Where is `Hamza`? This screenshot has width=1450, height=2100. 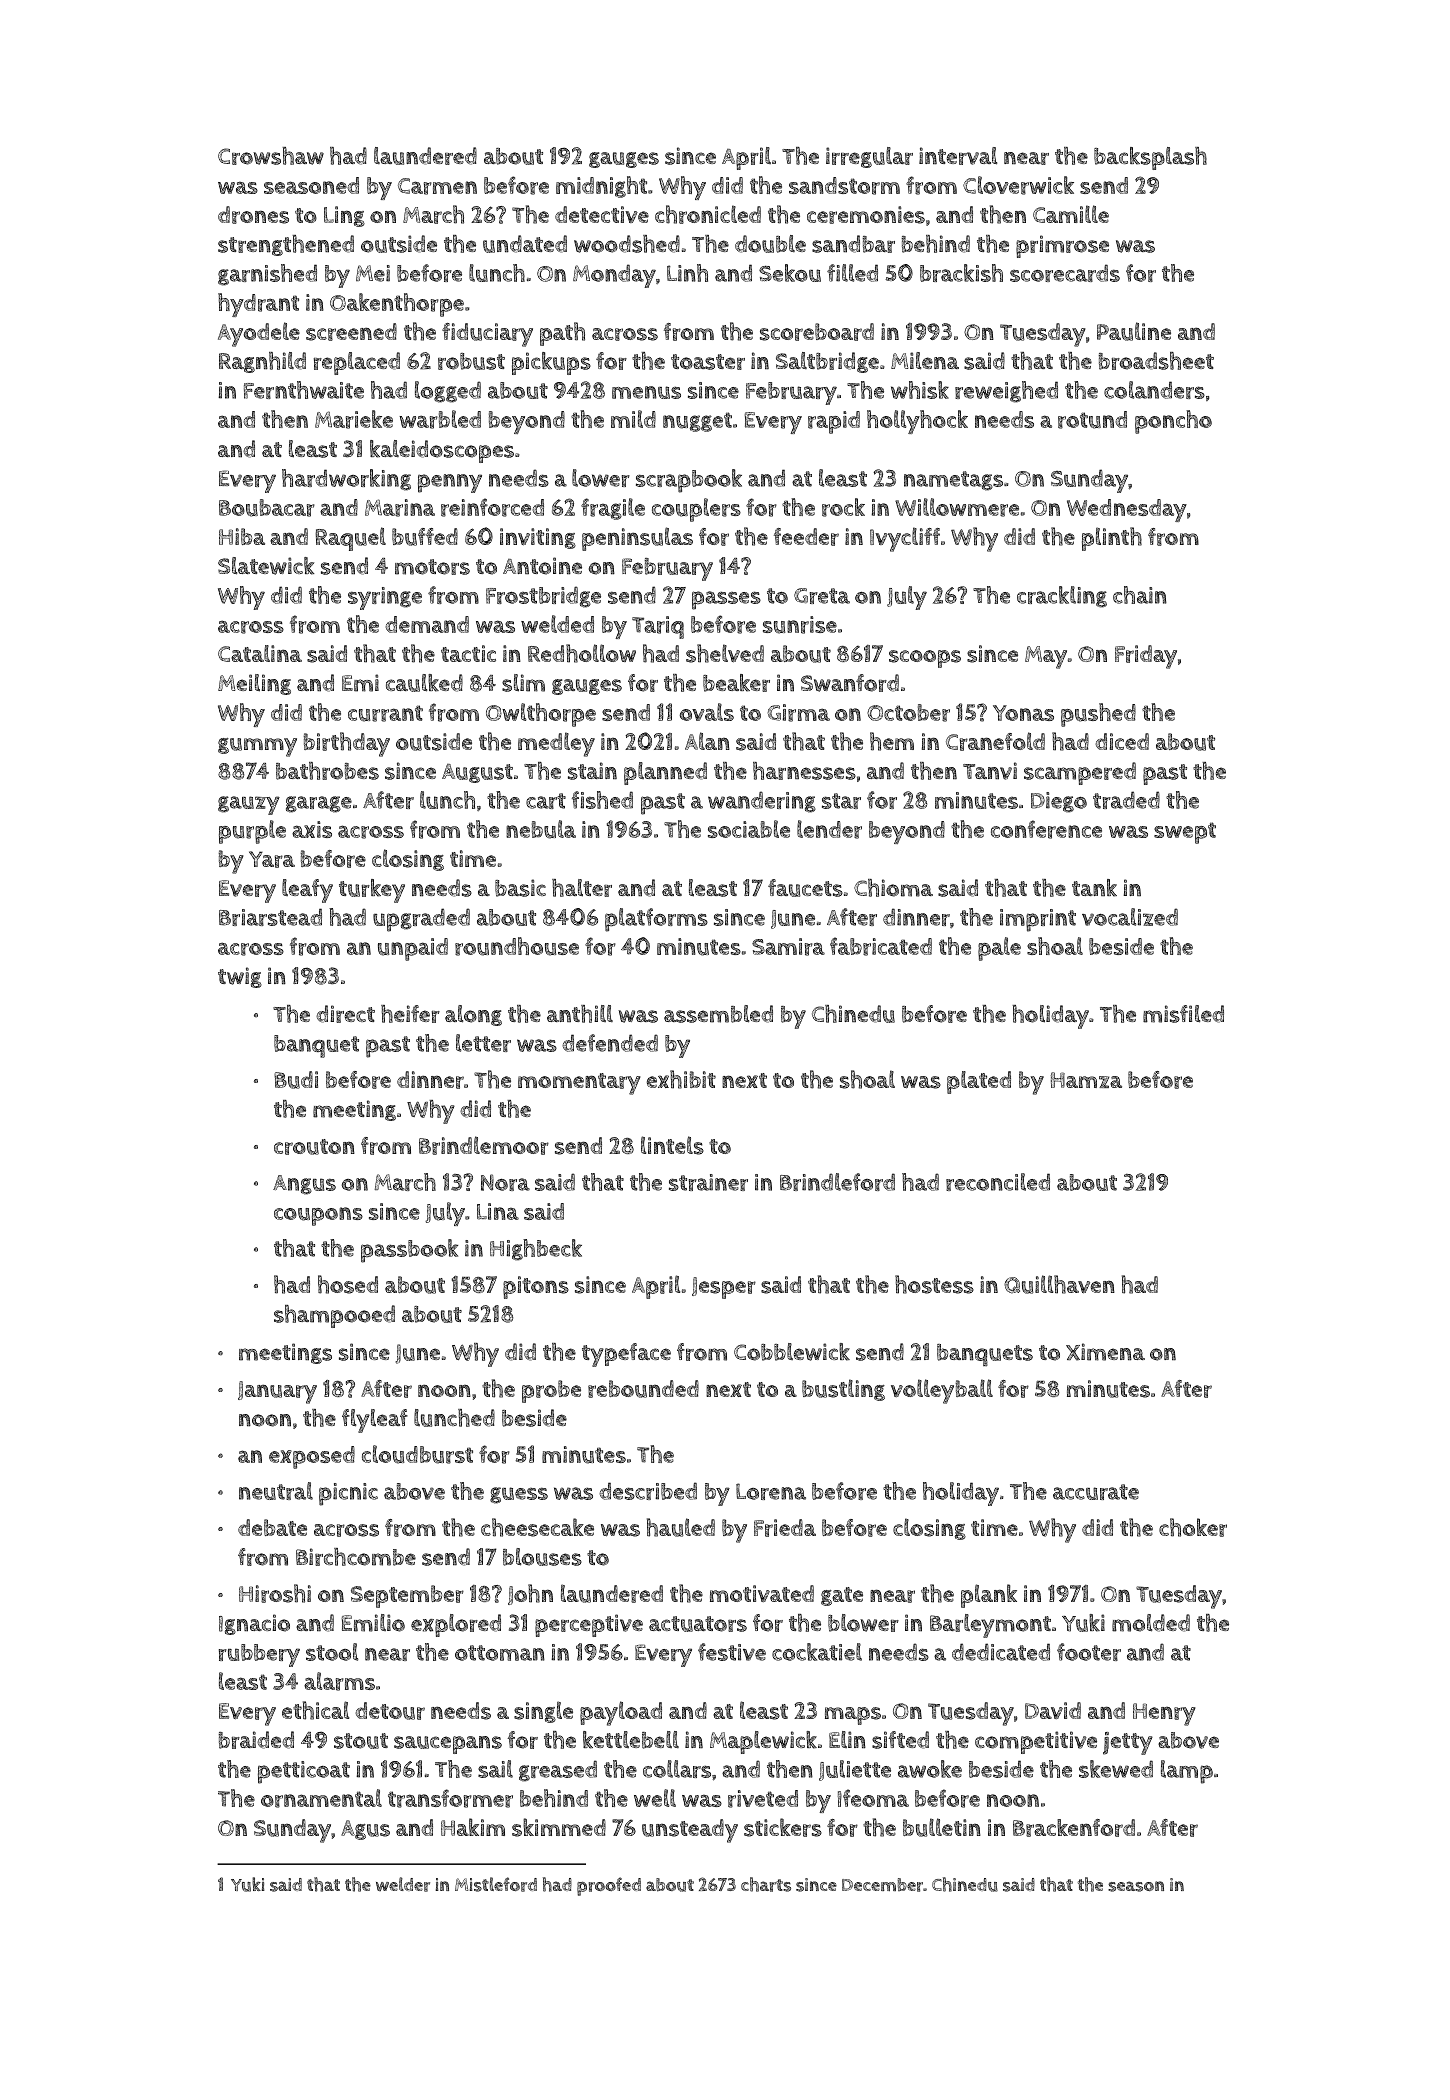 Hamza is located at coordinates (1086, 1080).
